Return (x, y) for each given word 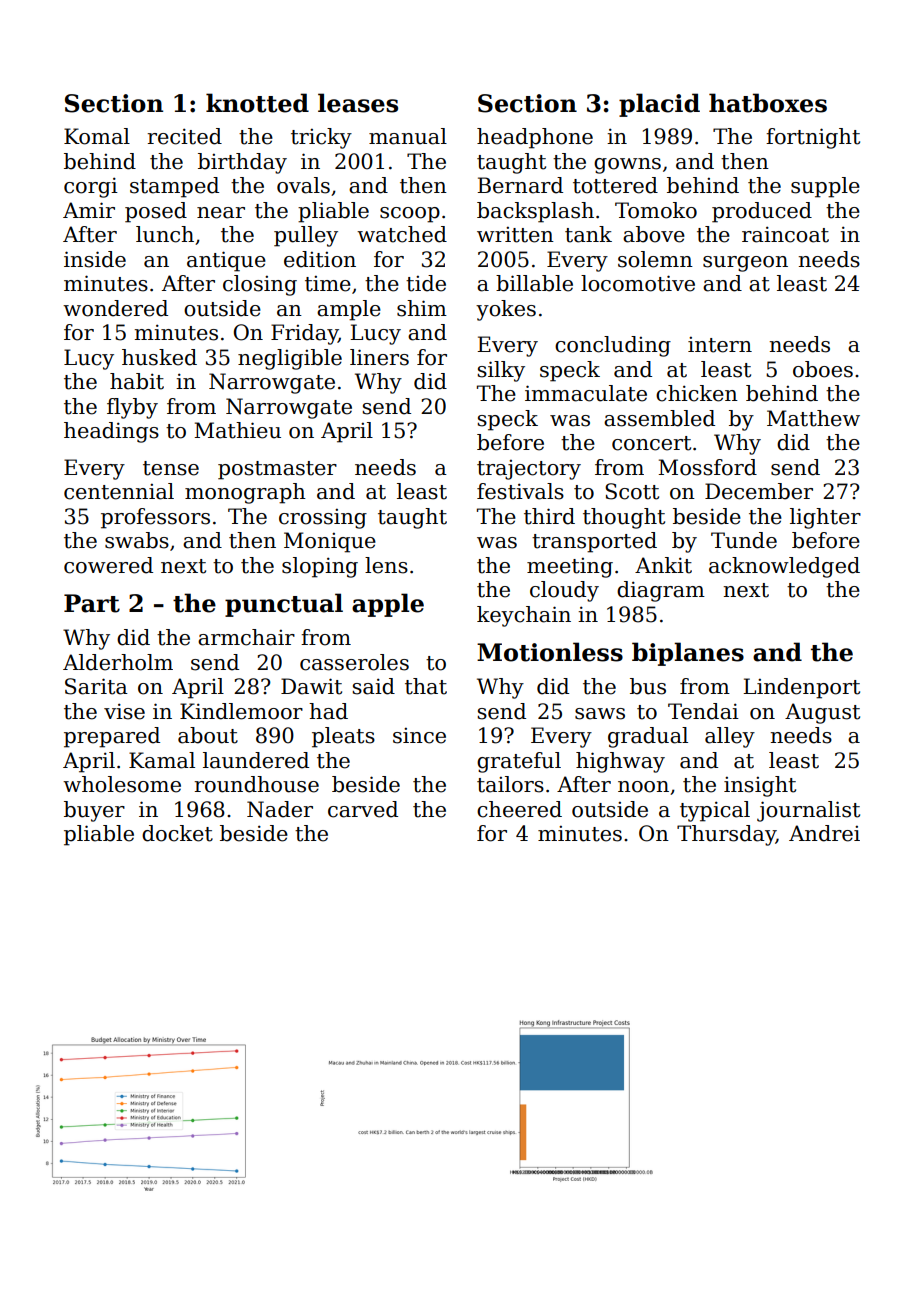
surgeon (745, 264)
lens (386, 565)
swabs (137, 540)
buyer (94, 811)
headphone (535, 138)
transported (594, 542)
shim (422, 308)
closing (260, 285)
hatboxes (768, 103)
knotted (257, 103)
